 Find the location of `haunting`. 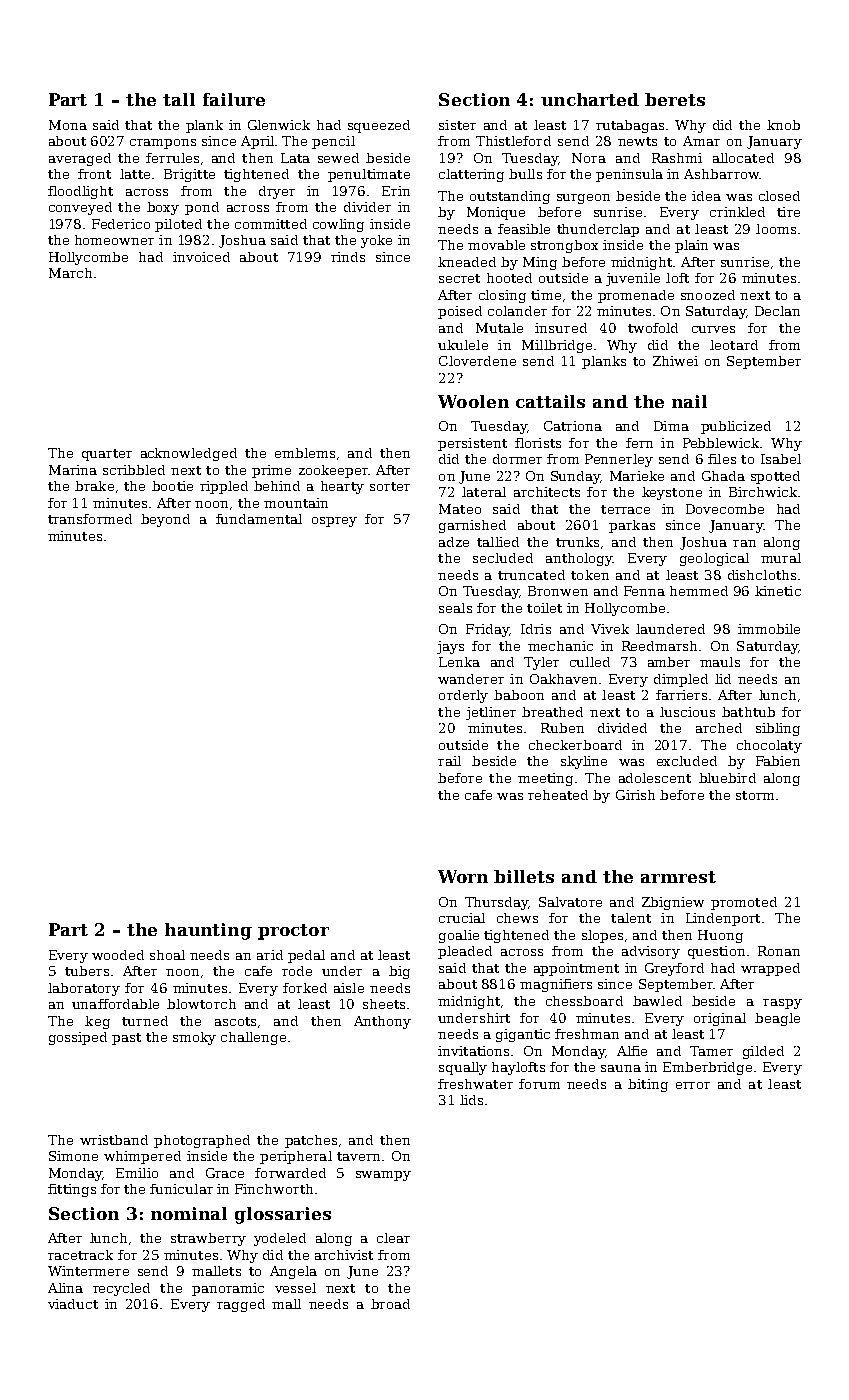

haunting is located at coordinates (208, 931).
